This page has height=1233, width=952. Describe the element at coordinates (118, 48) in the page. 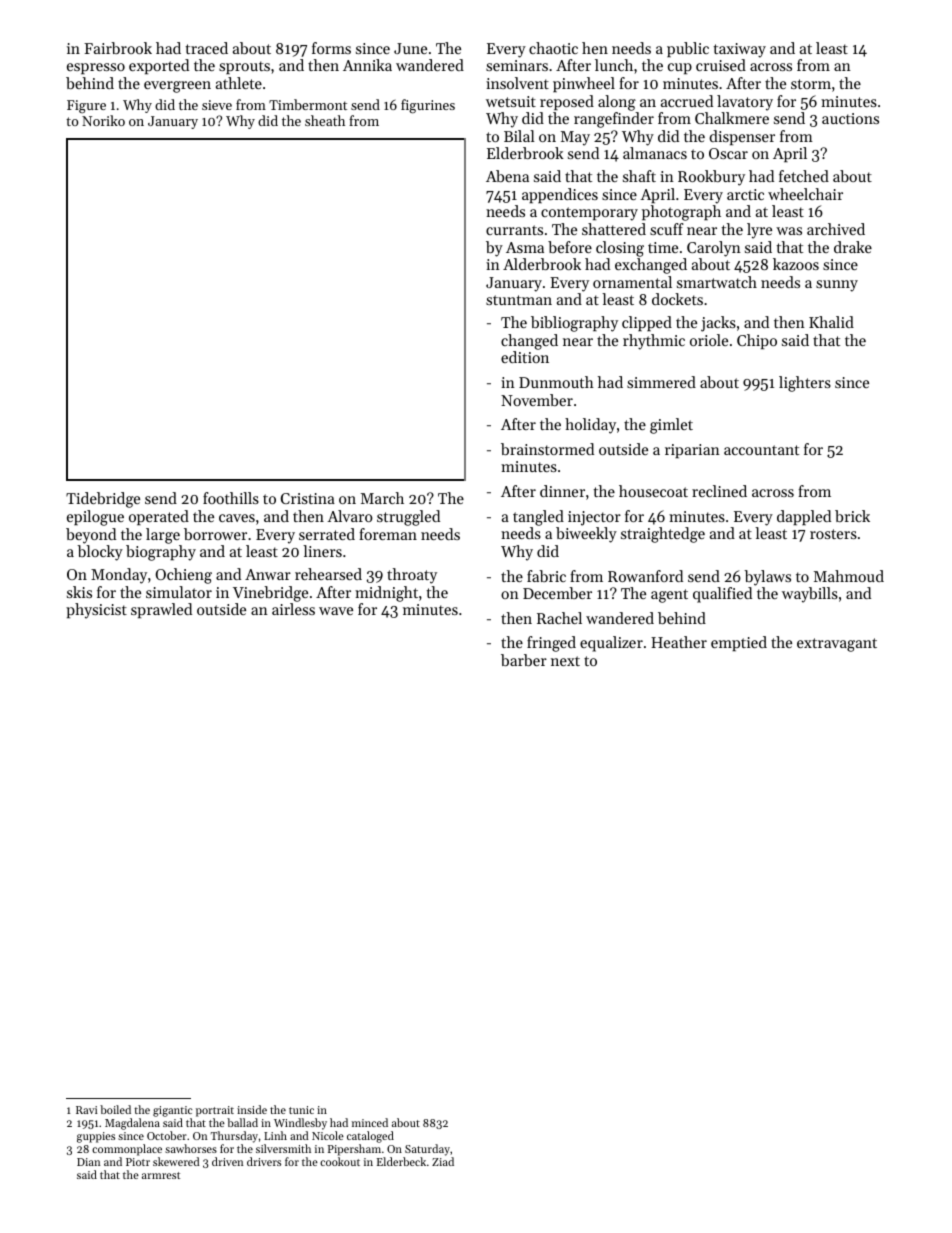

I see `Fairbrook` at that location.
